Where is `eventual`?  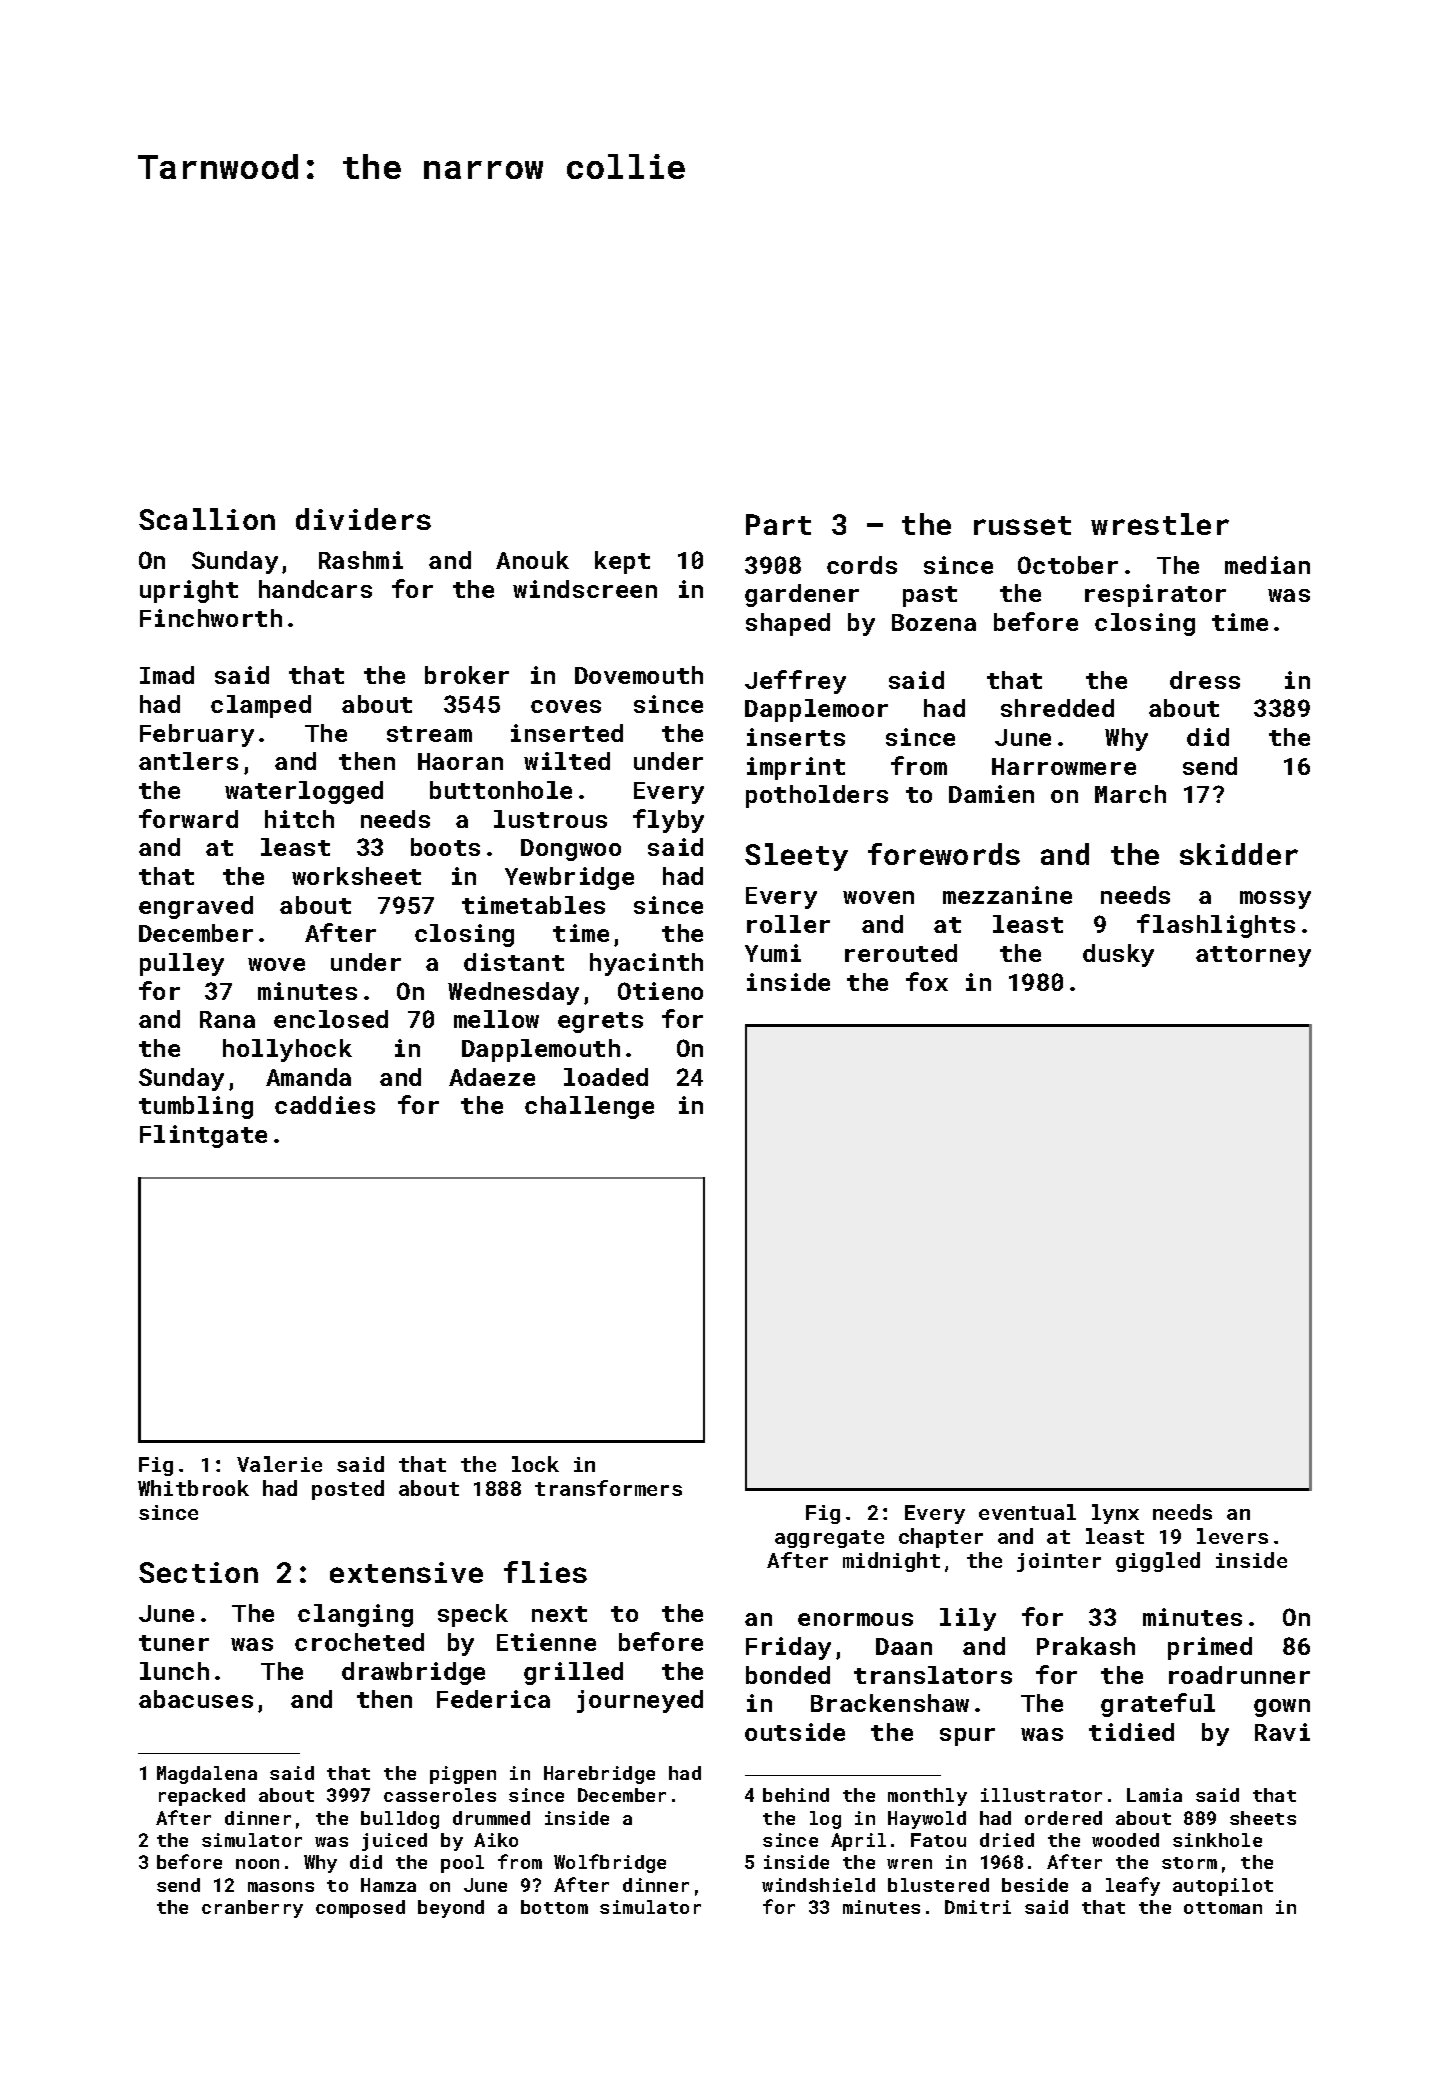
eventual is located at coordinates (1027, 1512).
